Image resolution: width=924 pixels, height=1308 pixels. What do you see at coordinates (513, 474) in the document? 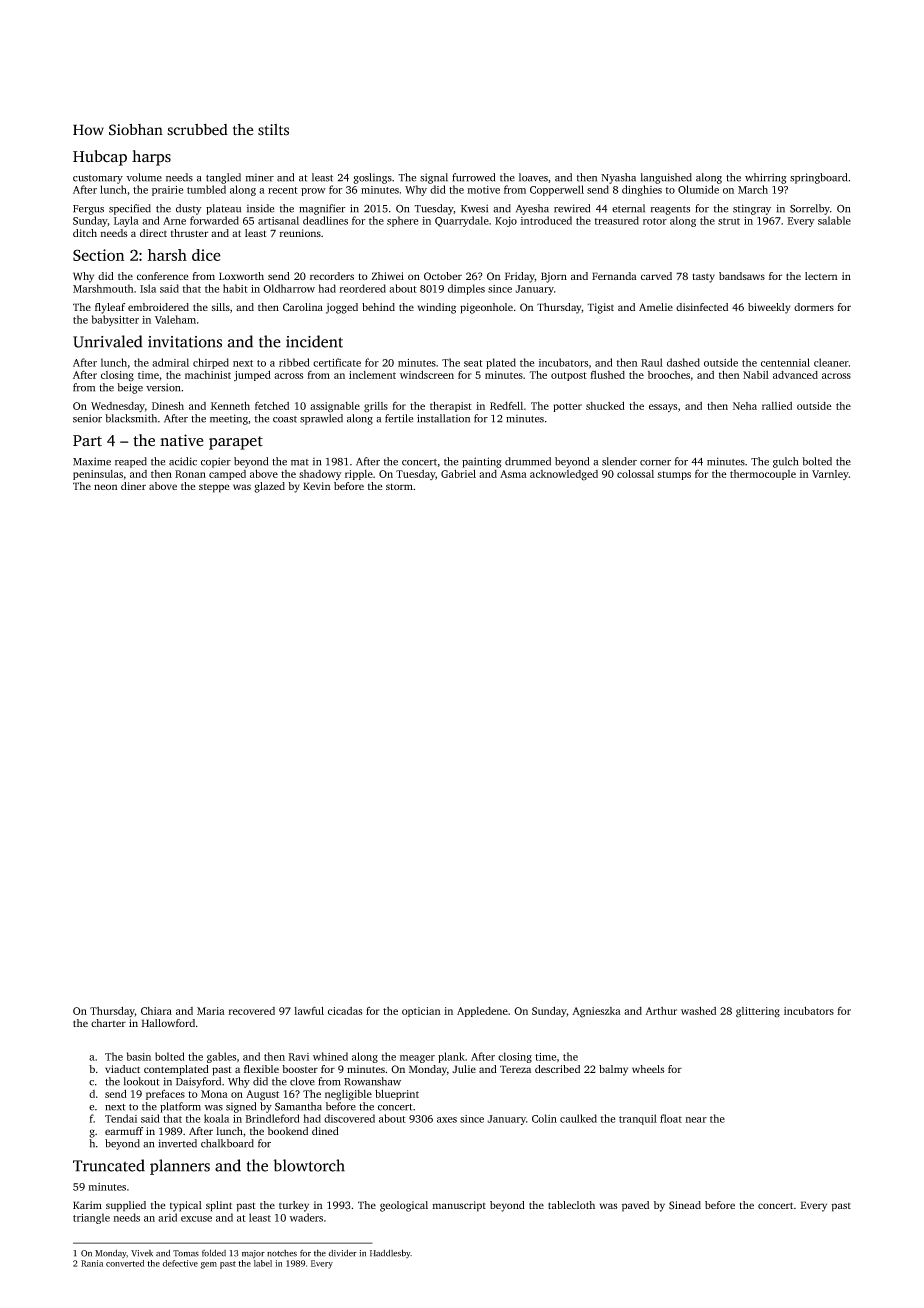
I see `Asma` at bounding box center [513, 474].
